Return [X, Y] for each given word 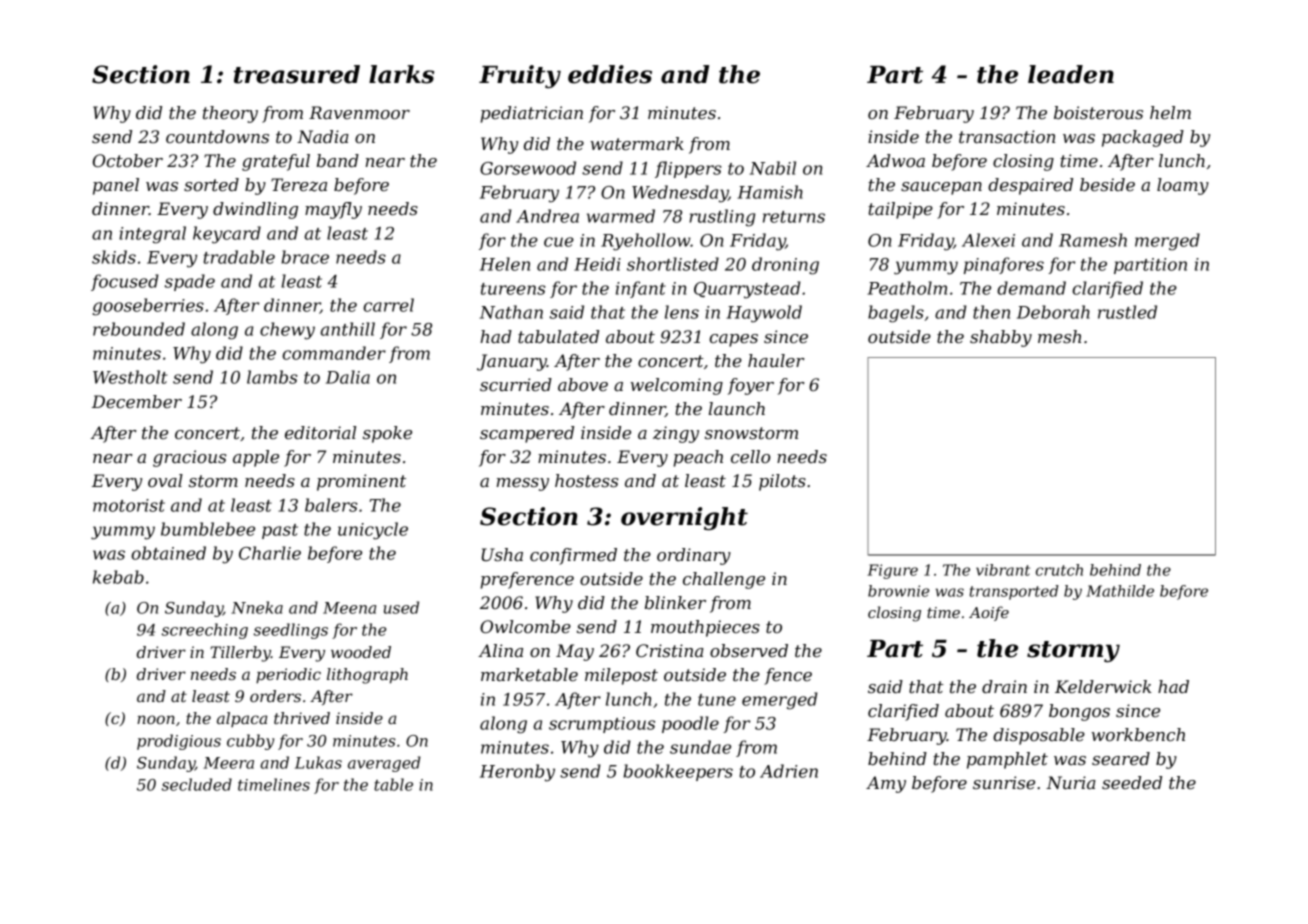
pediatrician [532, 114]
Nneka [257, 607]
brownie [898, 591]
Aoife [989, 613]
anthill [348, 329]
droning [785, 266]
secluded [197, 784]
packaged [1143, 138]
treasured [297, 74]
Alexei [988, 240]
